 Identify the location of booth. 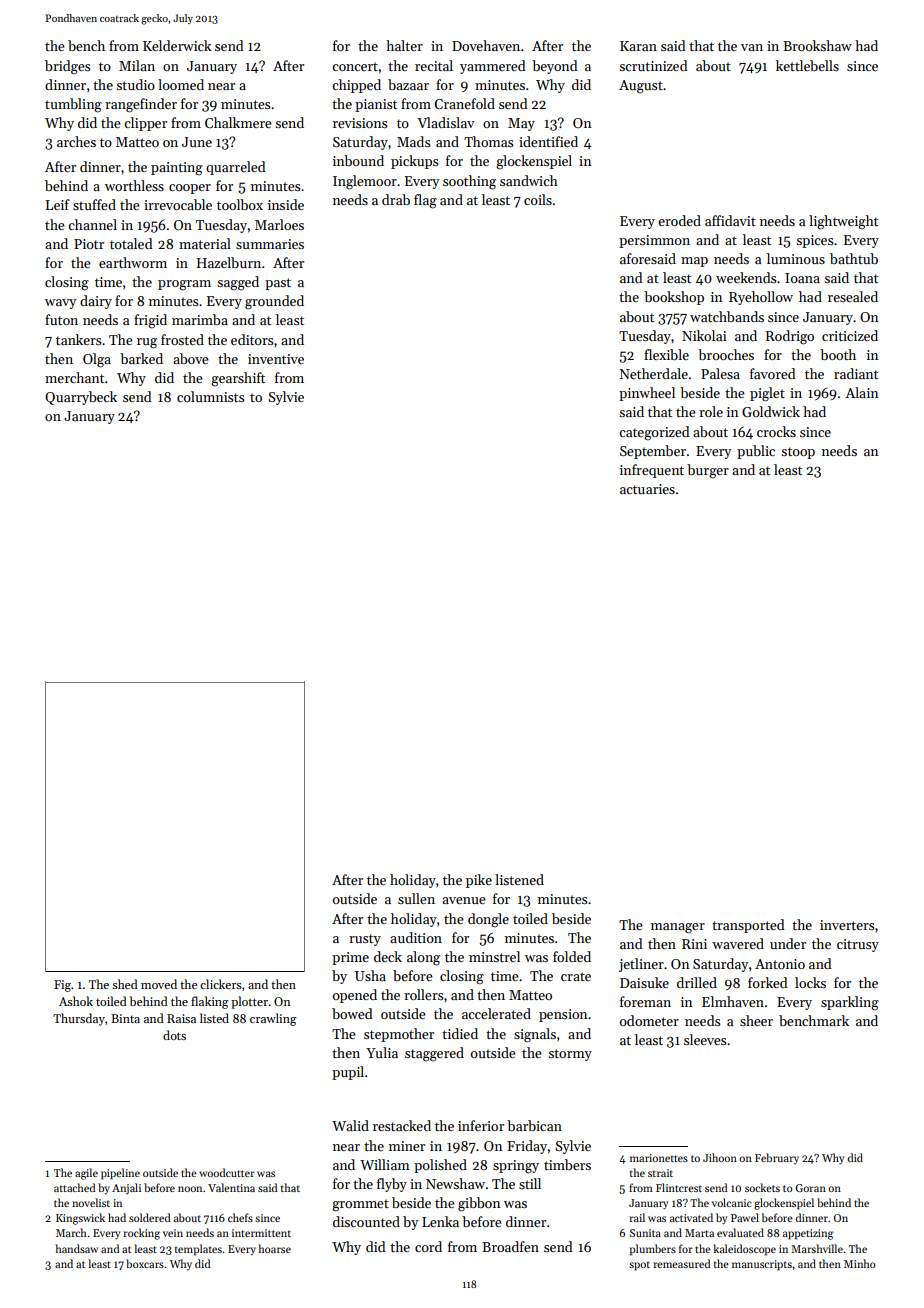
(838, 354).
